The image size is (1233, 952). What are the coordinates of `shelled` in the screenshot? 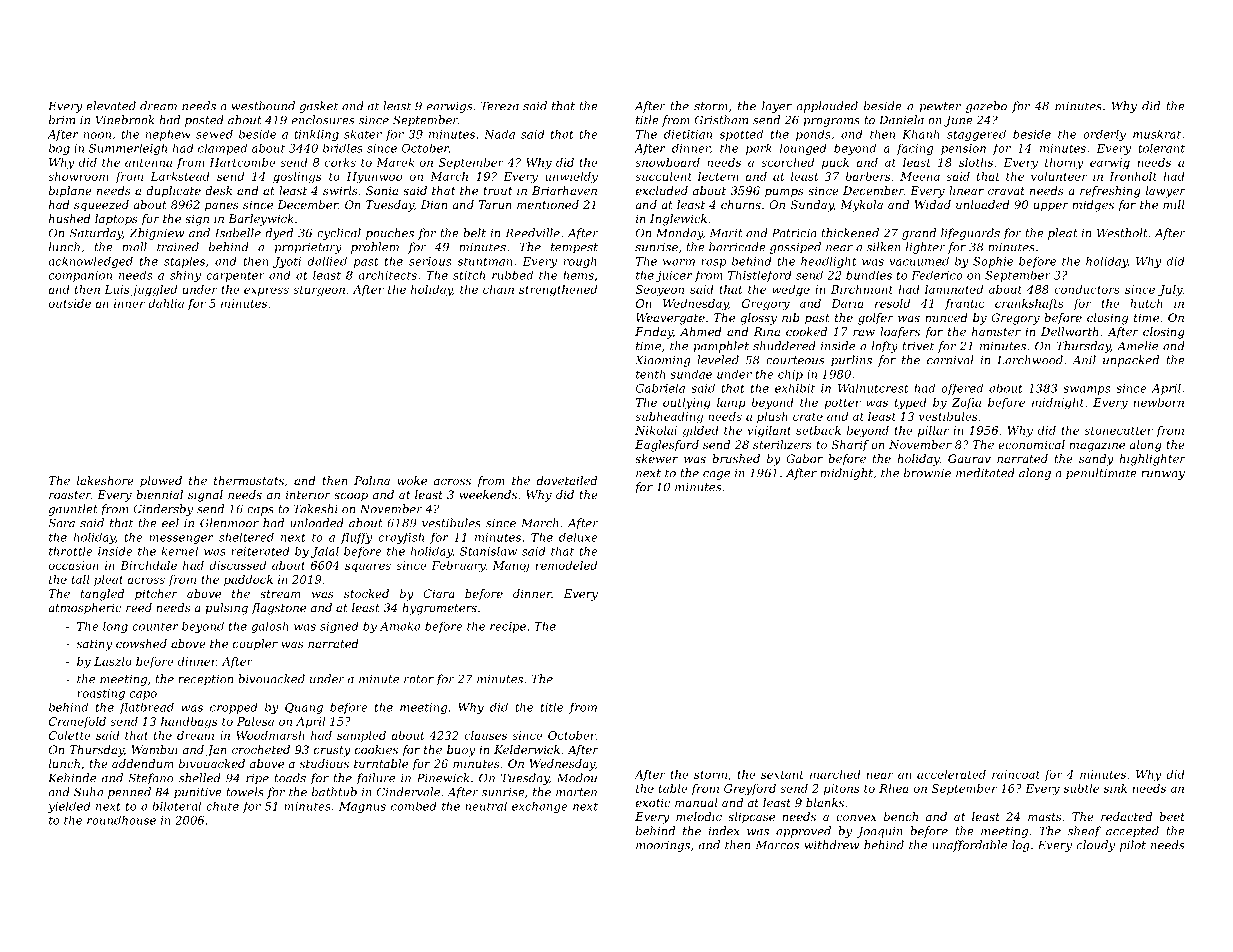 It's located at (199, 778).
